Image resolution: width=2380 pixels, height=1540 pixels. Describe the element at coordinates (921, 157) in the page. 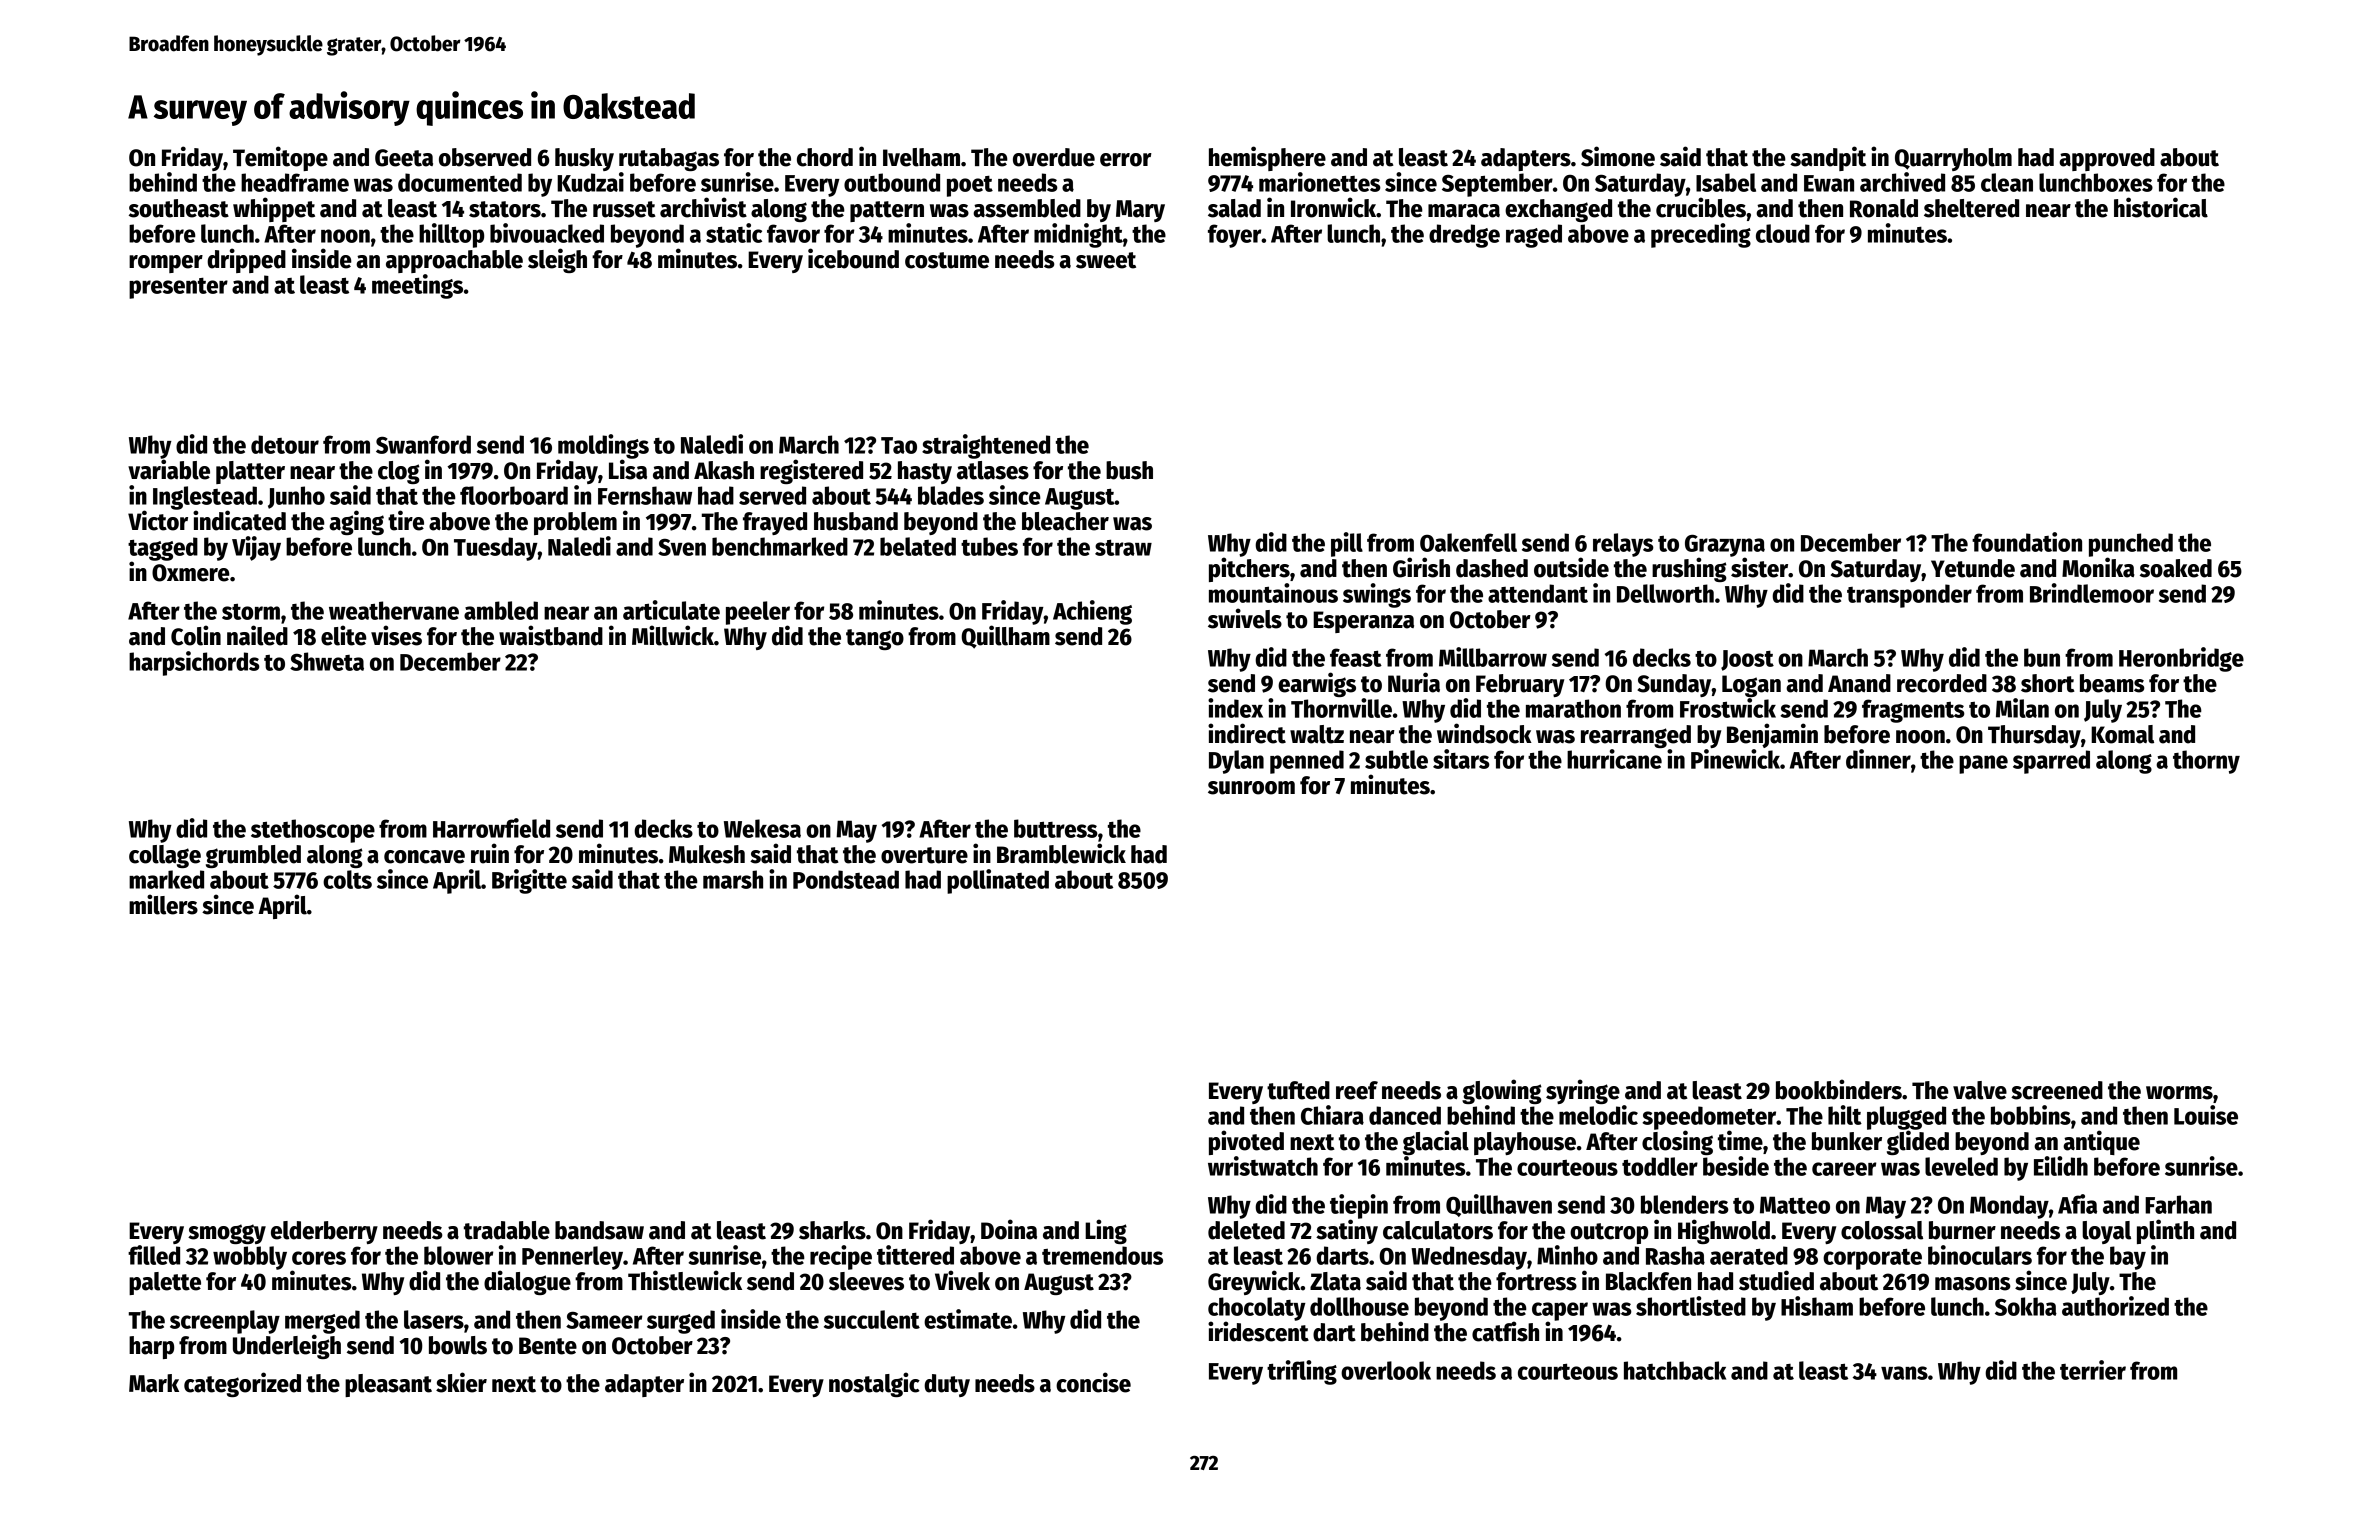

I see `Ivelham` at that location.
